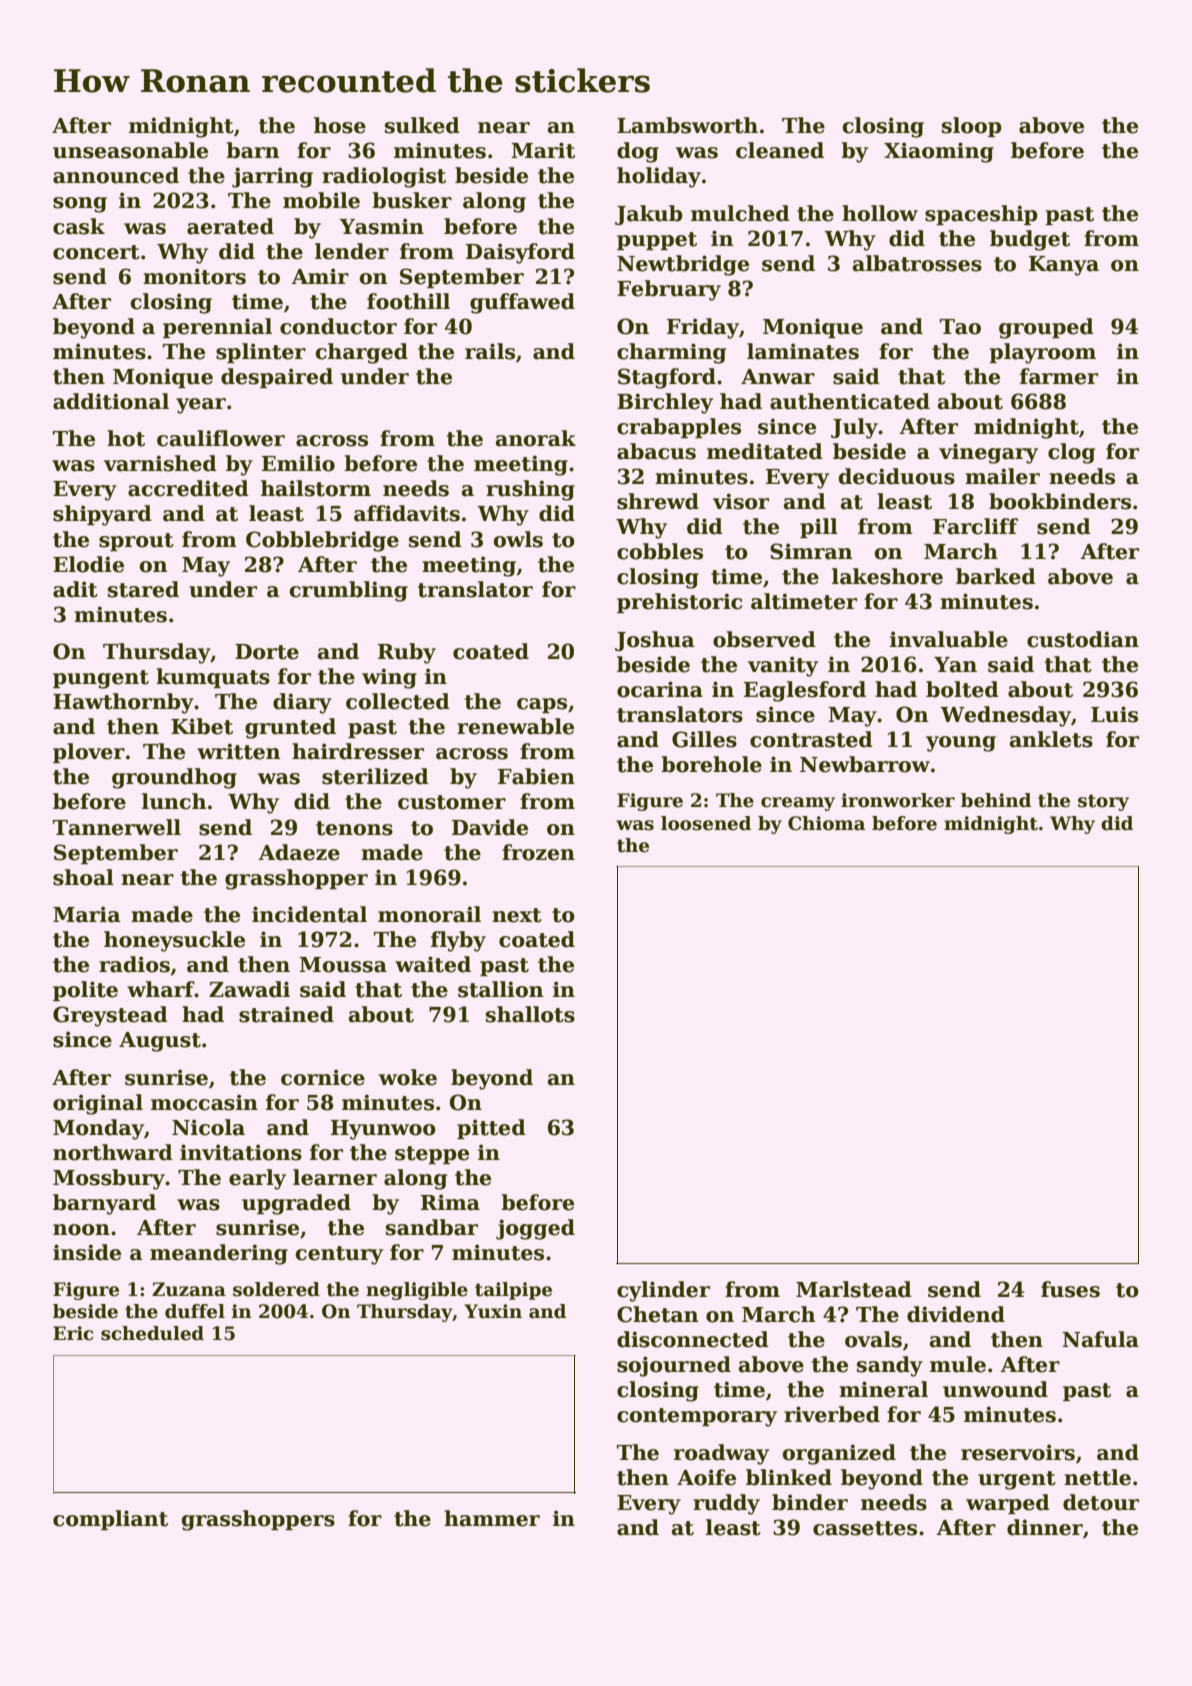 This screenshot has height=1686, width=1192. What do you see at coordinates (996, 576) in the screenshot?
I see `barked` at bounding box center [996, 576].
